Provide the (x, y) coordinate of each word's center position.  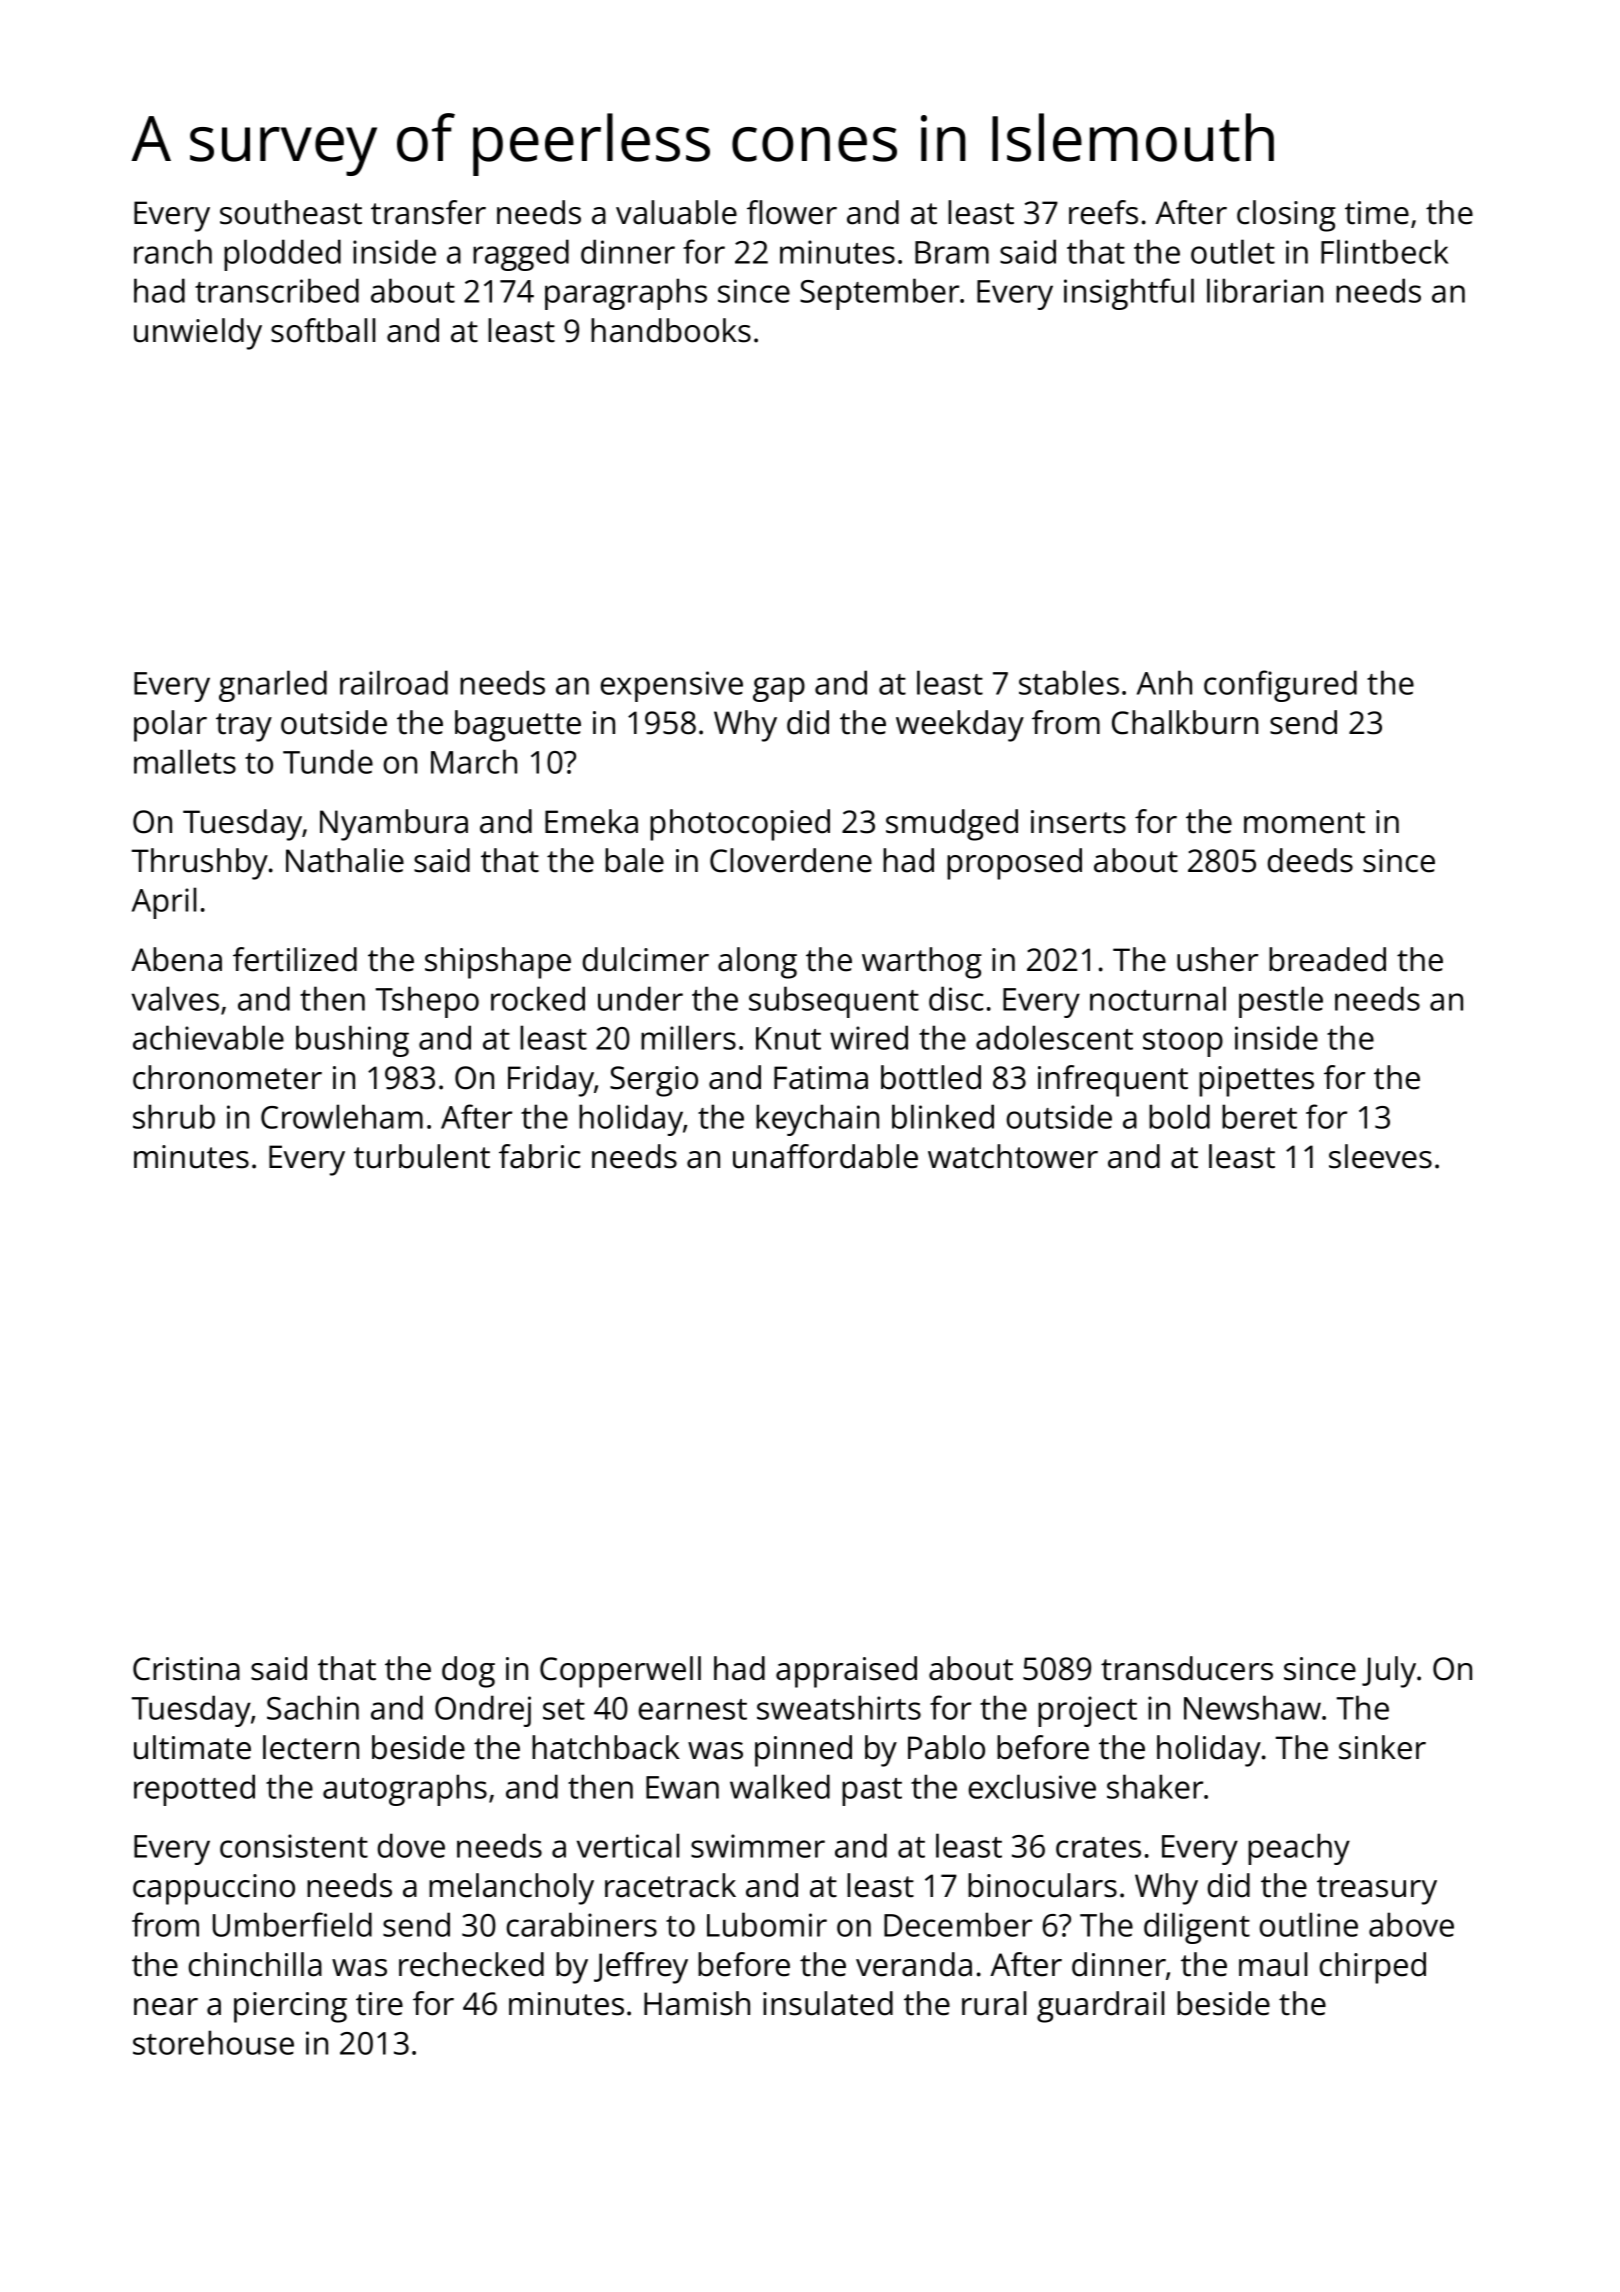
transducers (1187, 1668)
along (757, 963)
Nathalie (345, 860)
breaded (1327, 959)
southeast (291, 212)
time (1377, 213)
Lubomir (767, 1924)
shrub (174, 1116)
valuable (676, 212)
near (166, 2007)
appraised (846, 1672)
